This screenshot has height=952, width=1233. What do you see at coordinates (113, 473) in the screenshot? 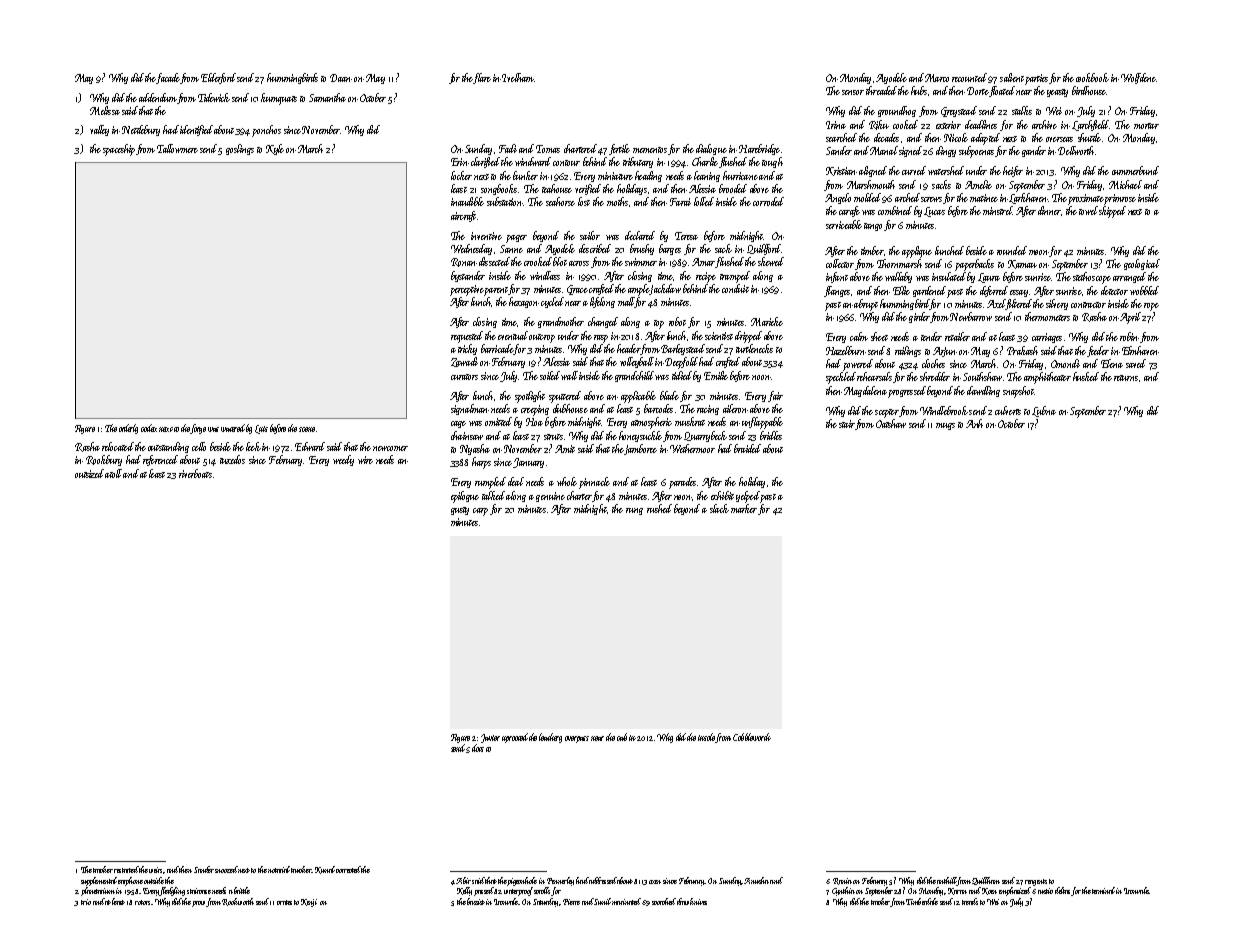
I see `atoll` at bounding box center [113, 473].
